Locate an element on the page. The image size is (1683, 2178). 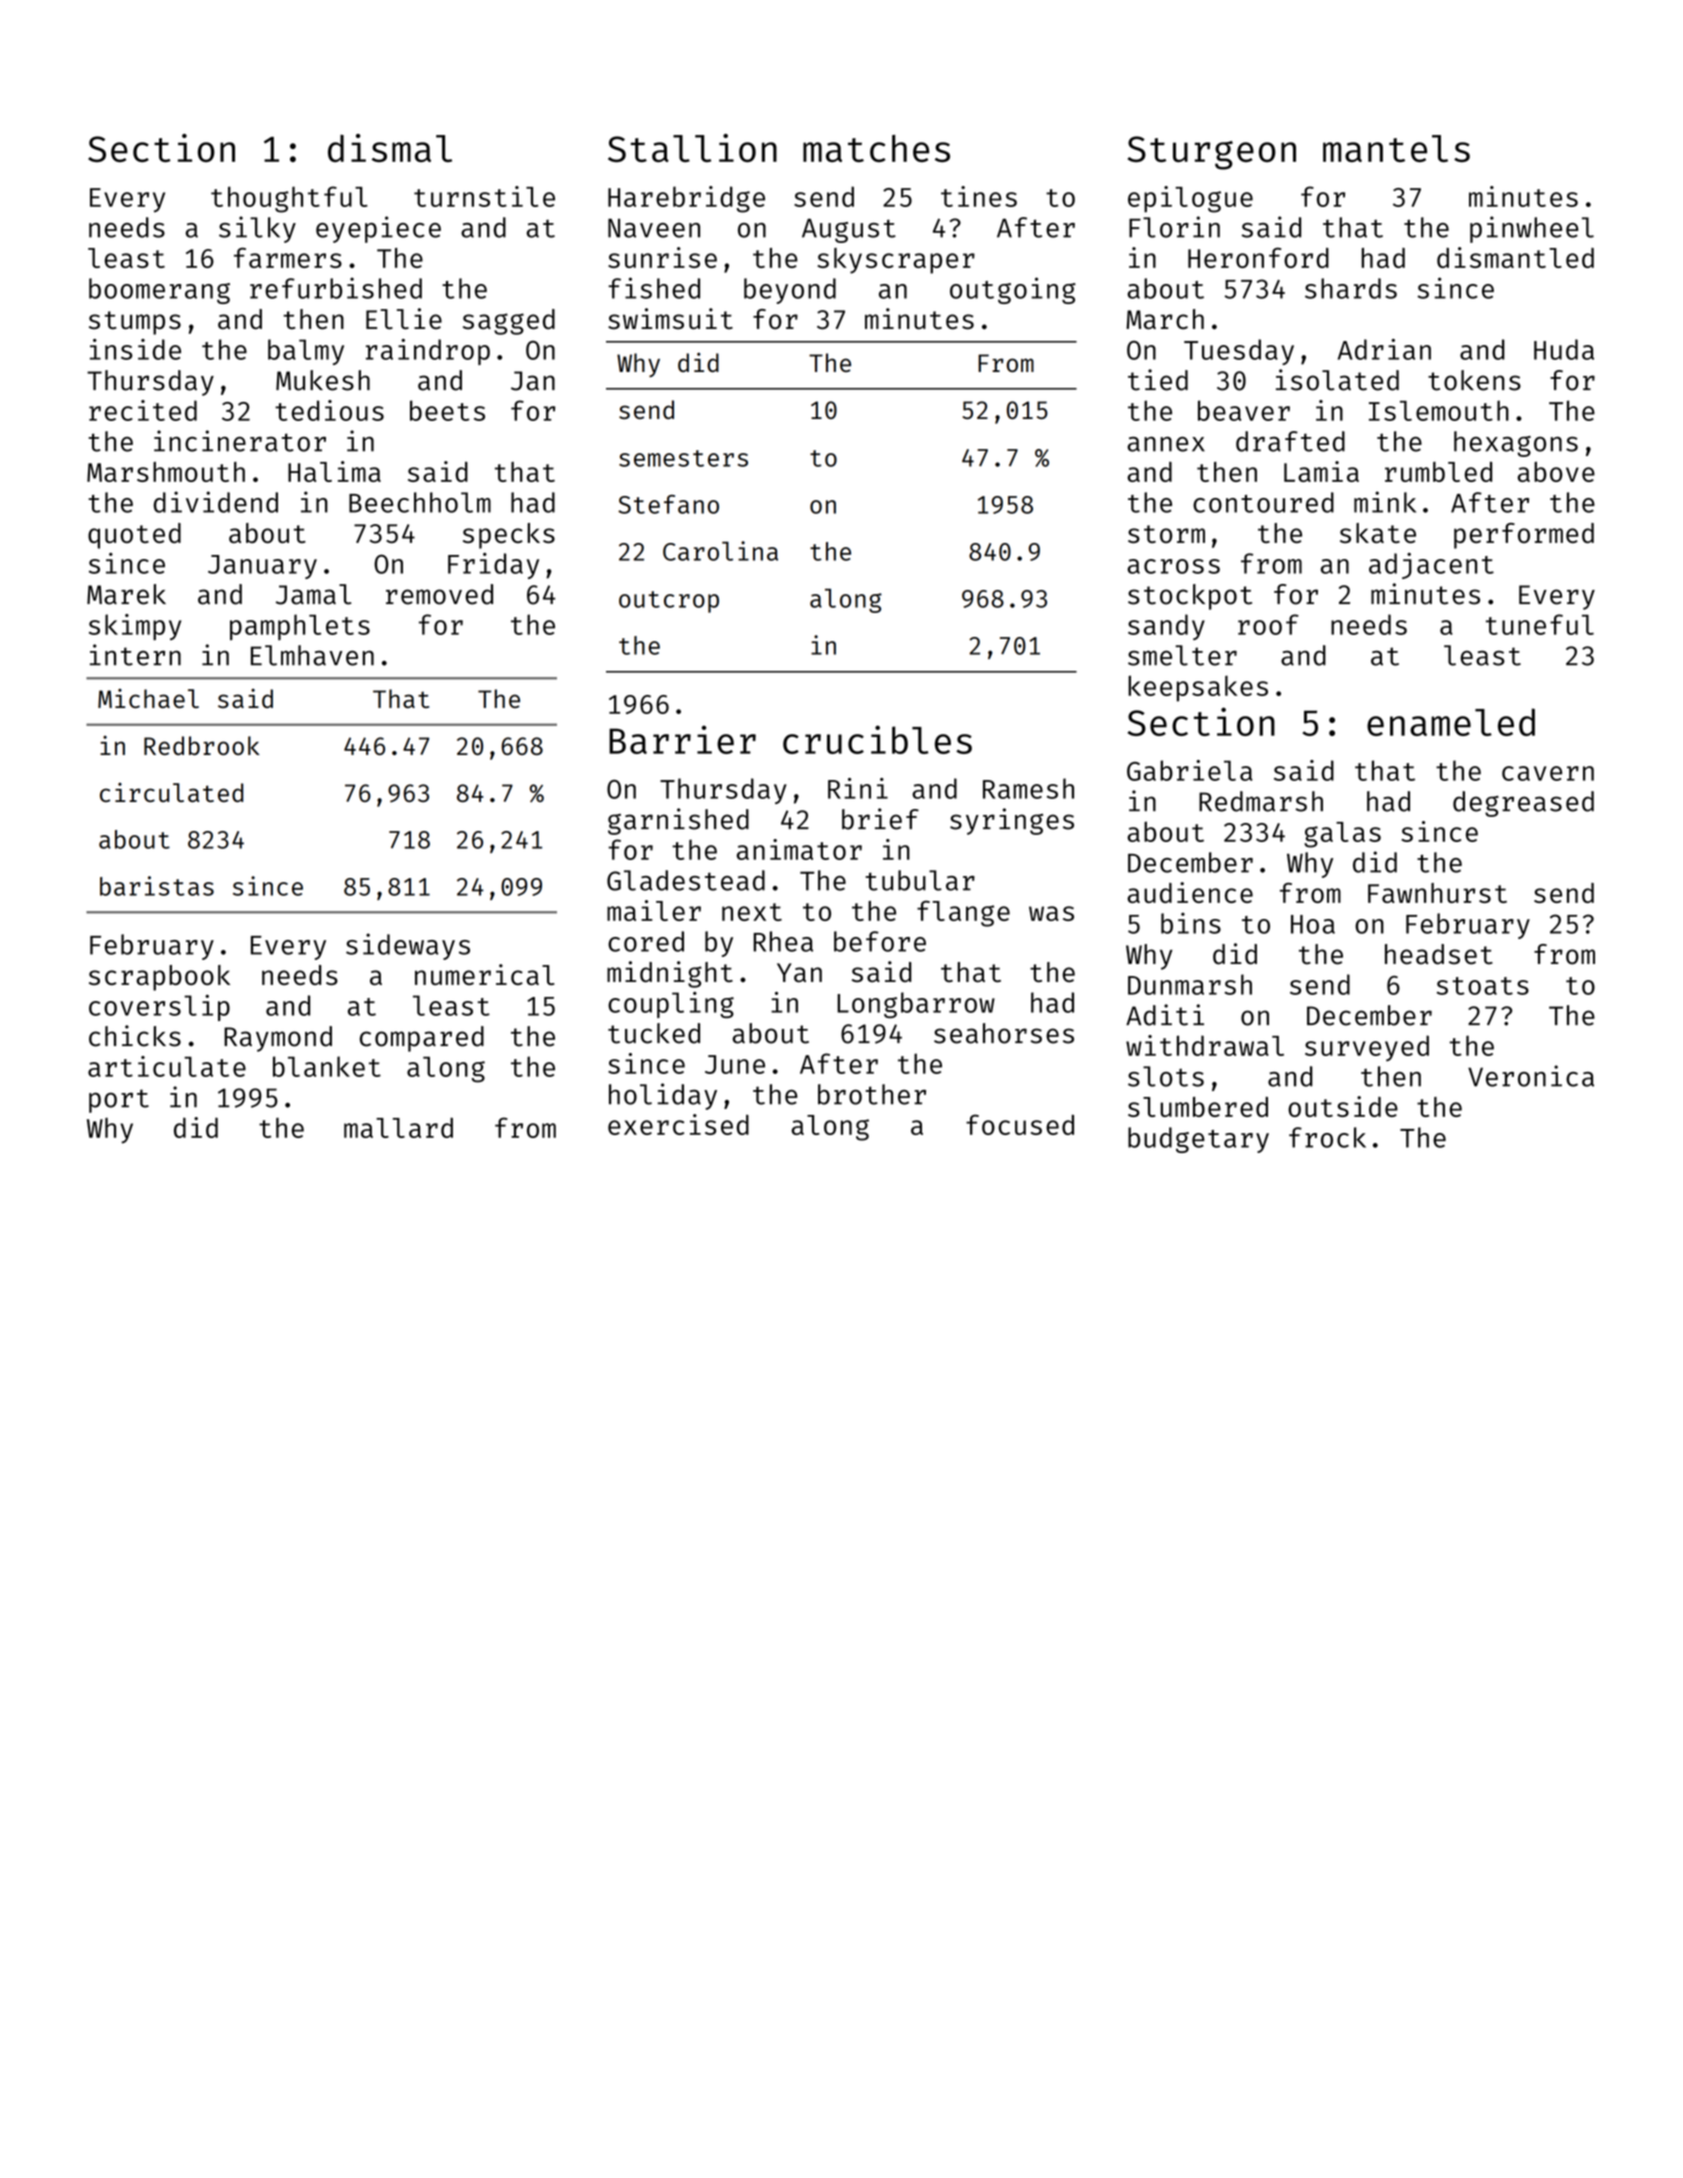
across is located at coordinates (1173, 566).
